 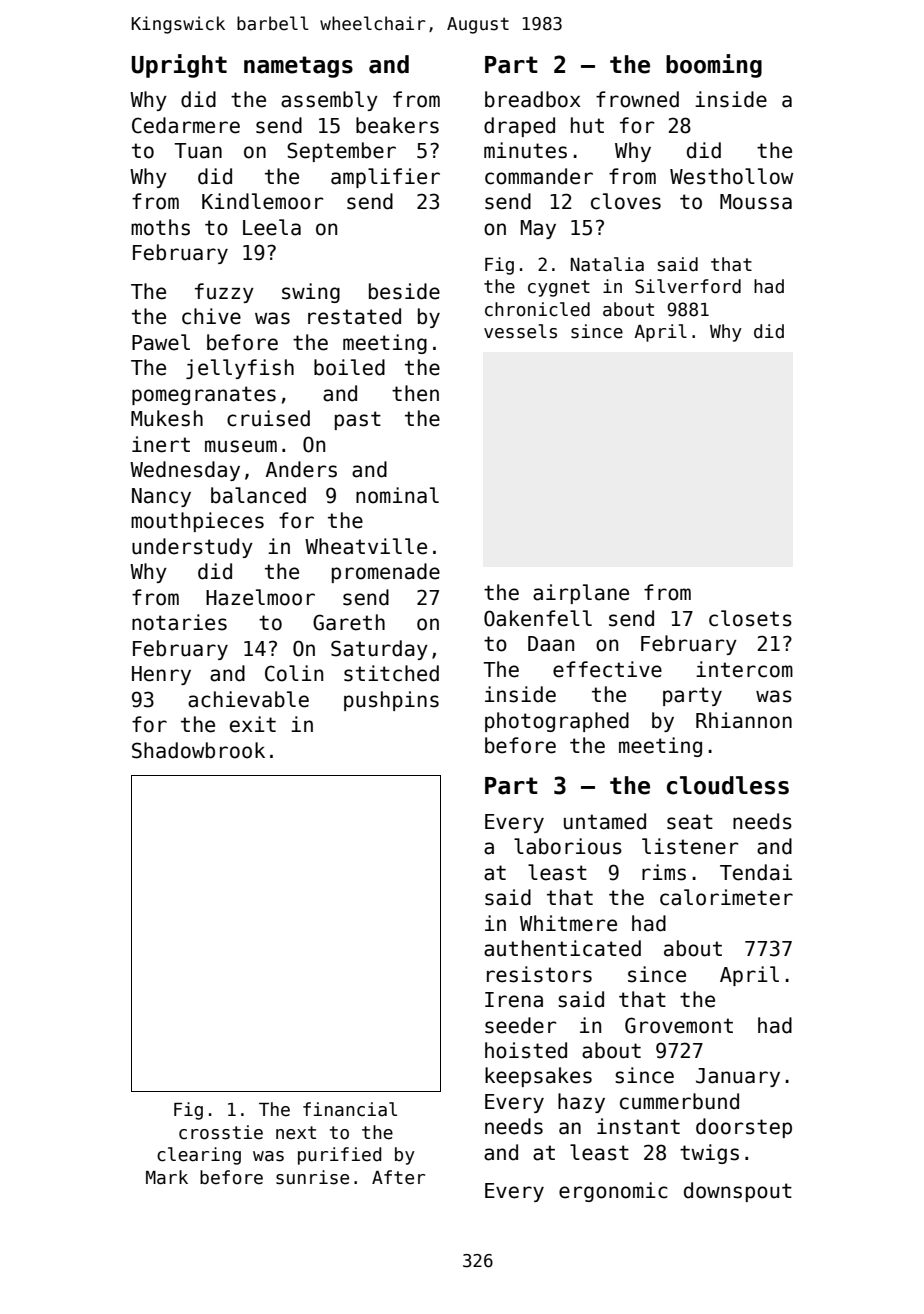 I want to click on Silverford, so click(x=688, y=286).
